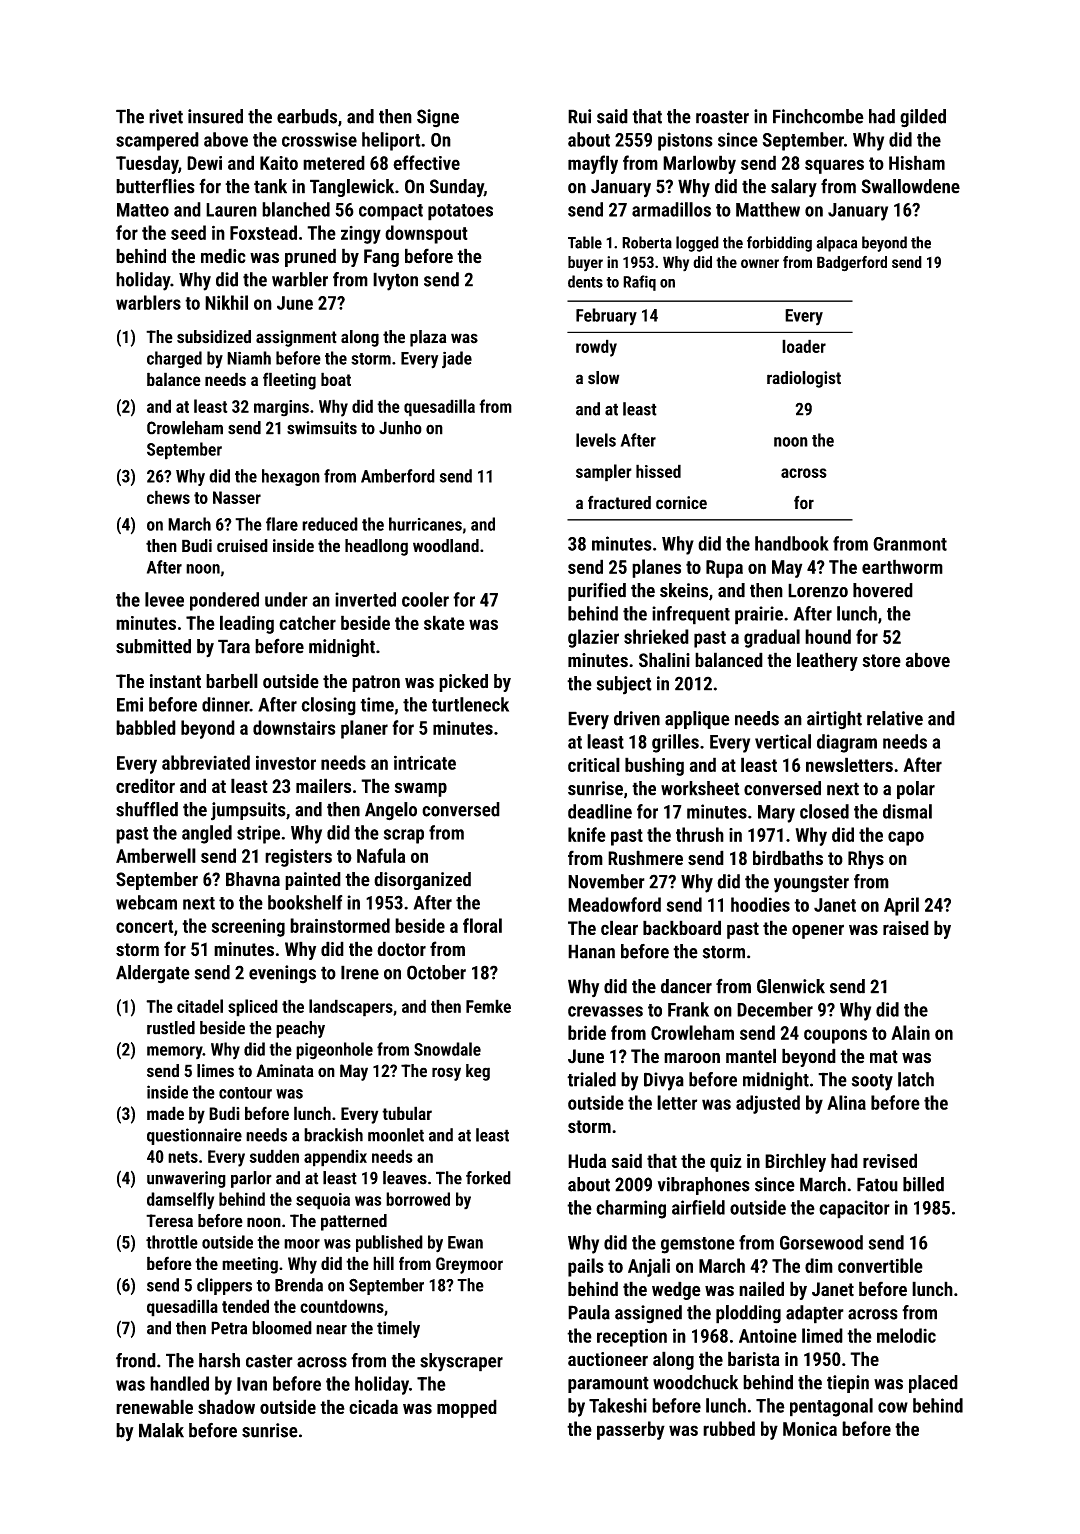  I want to click on rubbed, so click(729, 1428).
